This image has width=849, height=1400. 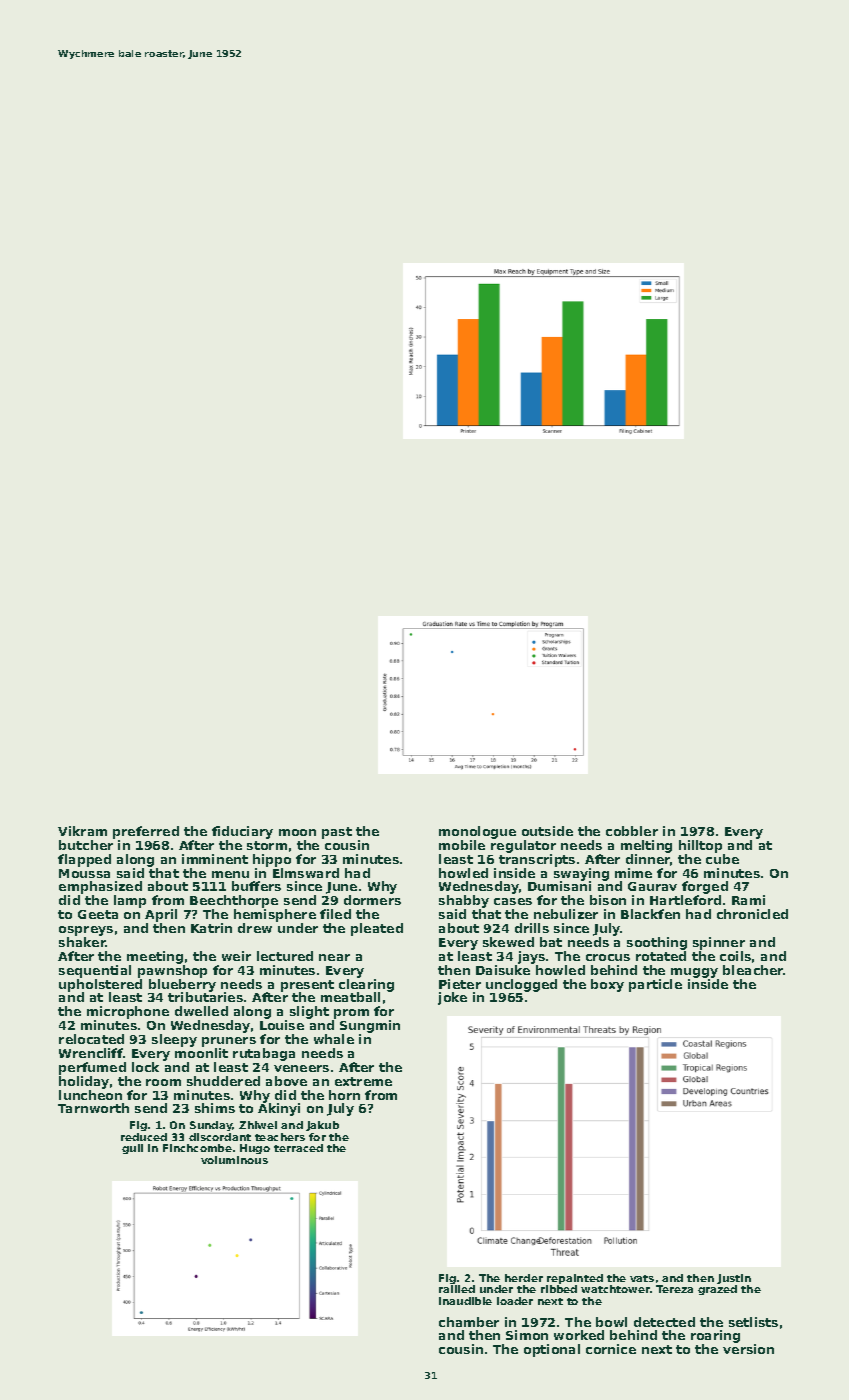 I want to click on Elmsward, so click(x=306, y=873).
